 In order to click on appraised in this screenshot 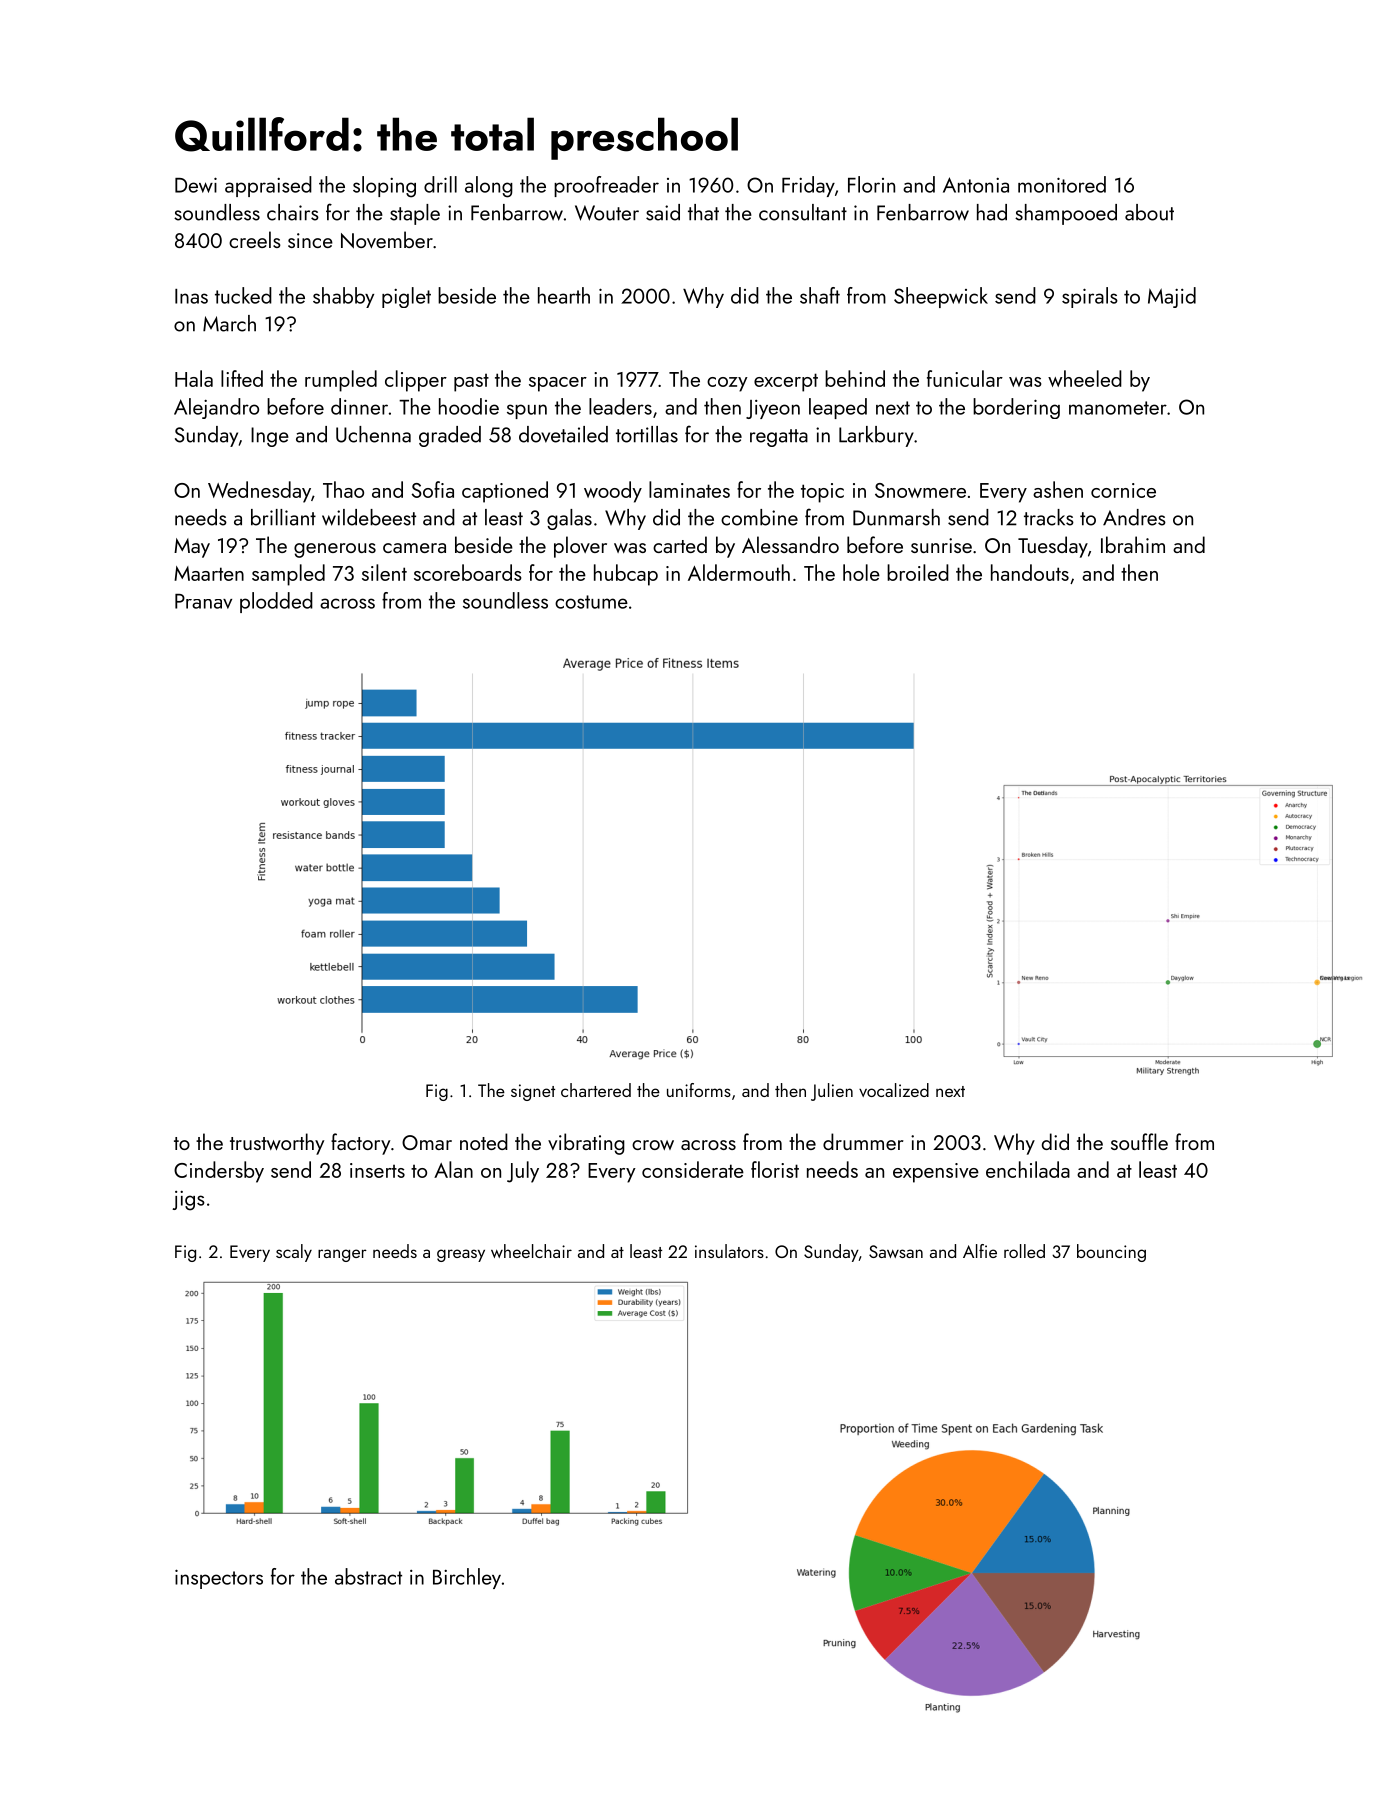, I will do `click(268, 186)`.
